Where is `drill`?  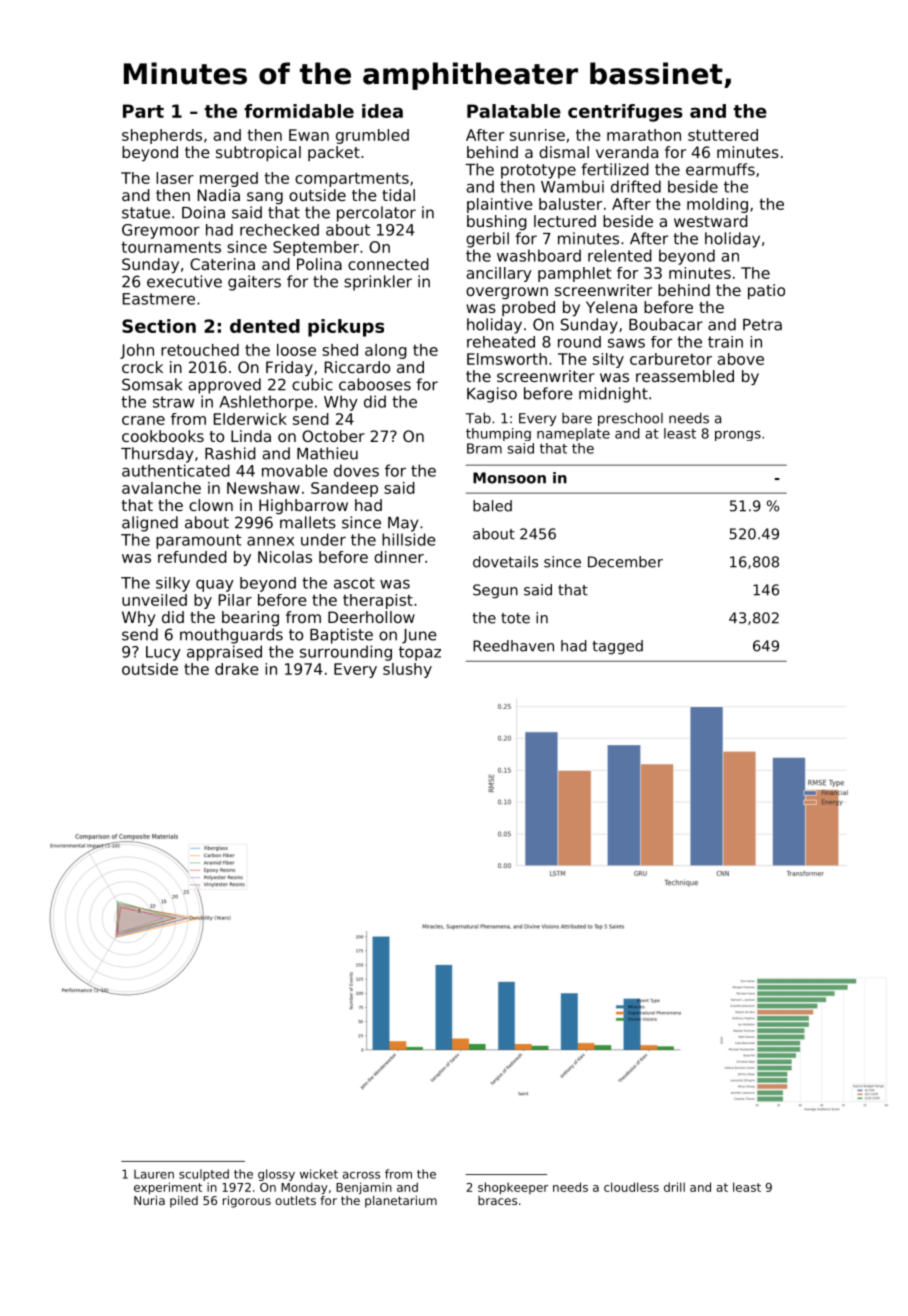 drill is located at coordinates (674, 1187).
